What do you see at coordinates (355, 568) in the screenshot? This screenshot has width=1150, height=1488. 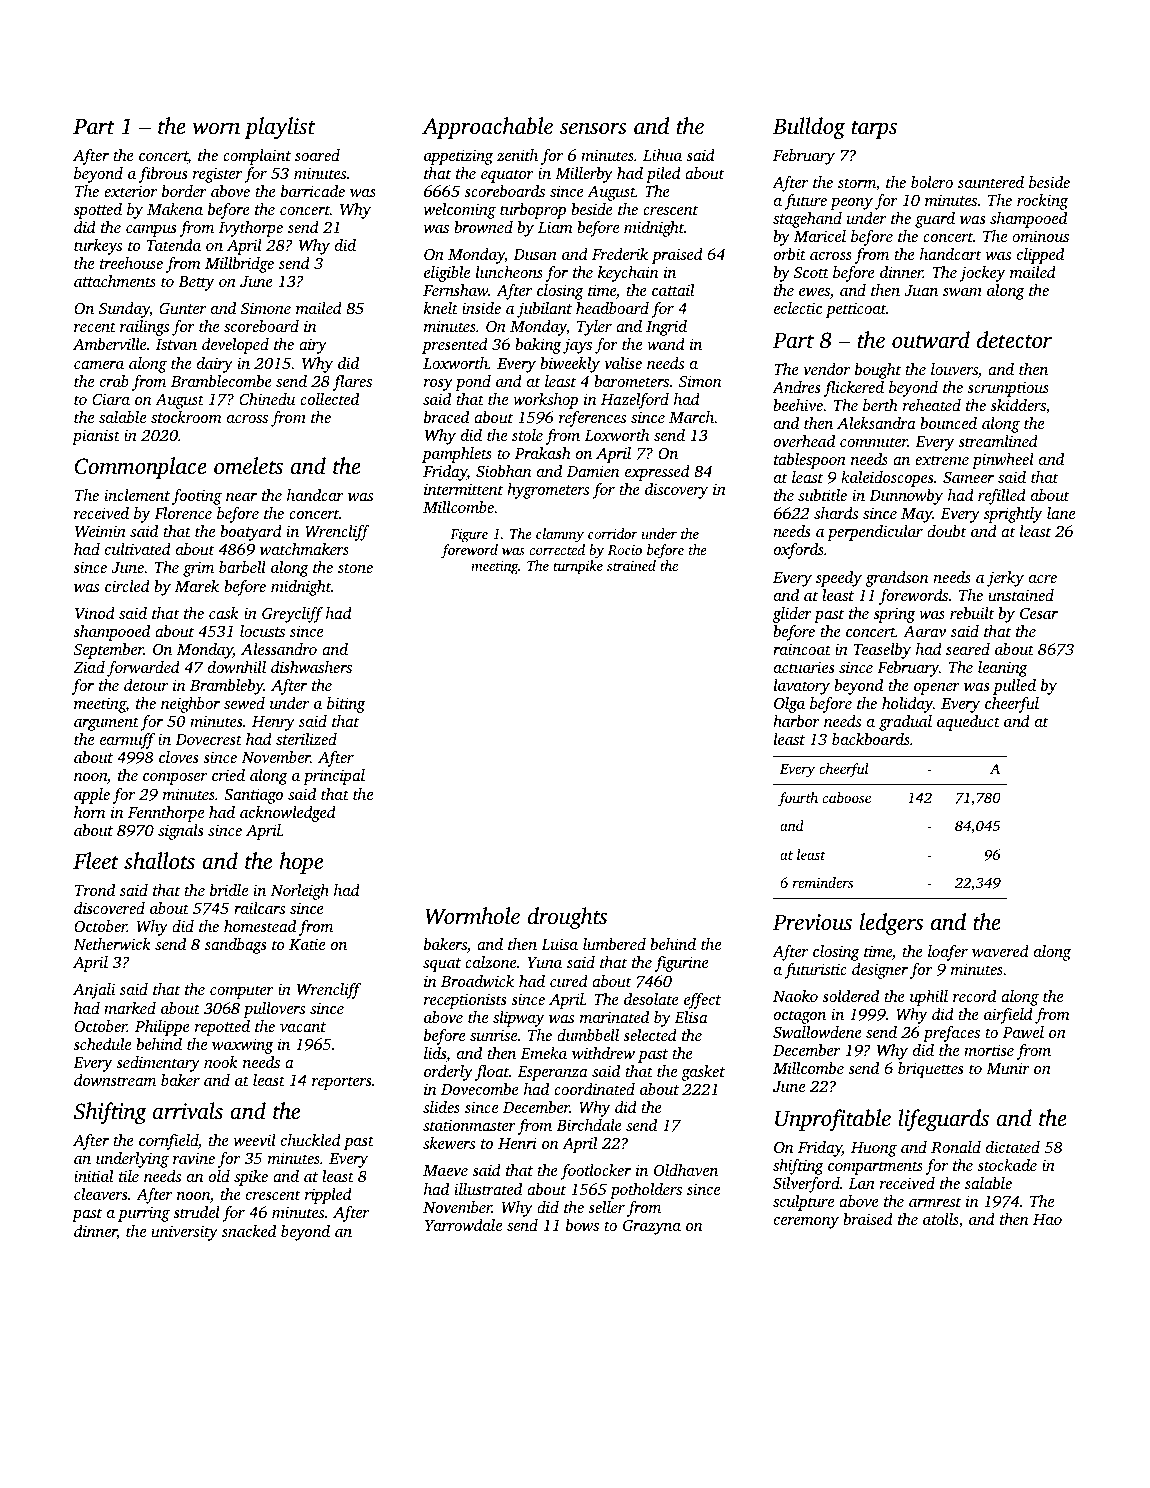 I see `stone` at bounding box center [355, 568].
